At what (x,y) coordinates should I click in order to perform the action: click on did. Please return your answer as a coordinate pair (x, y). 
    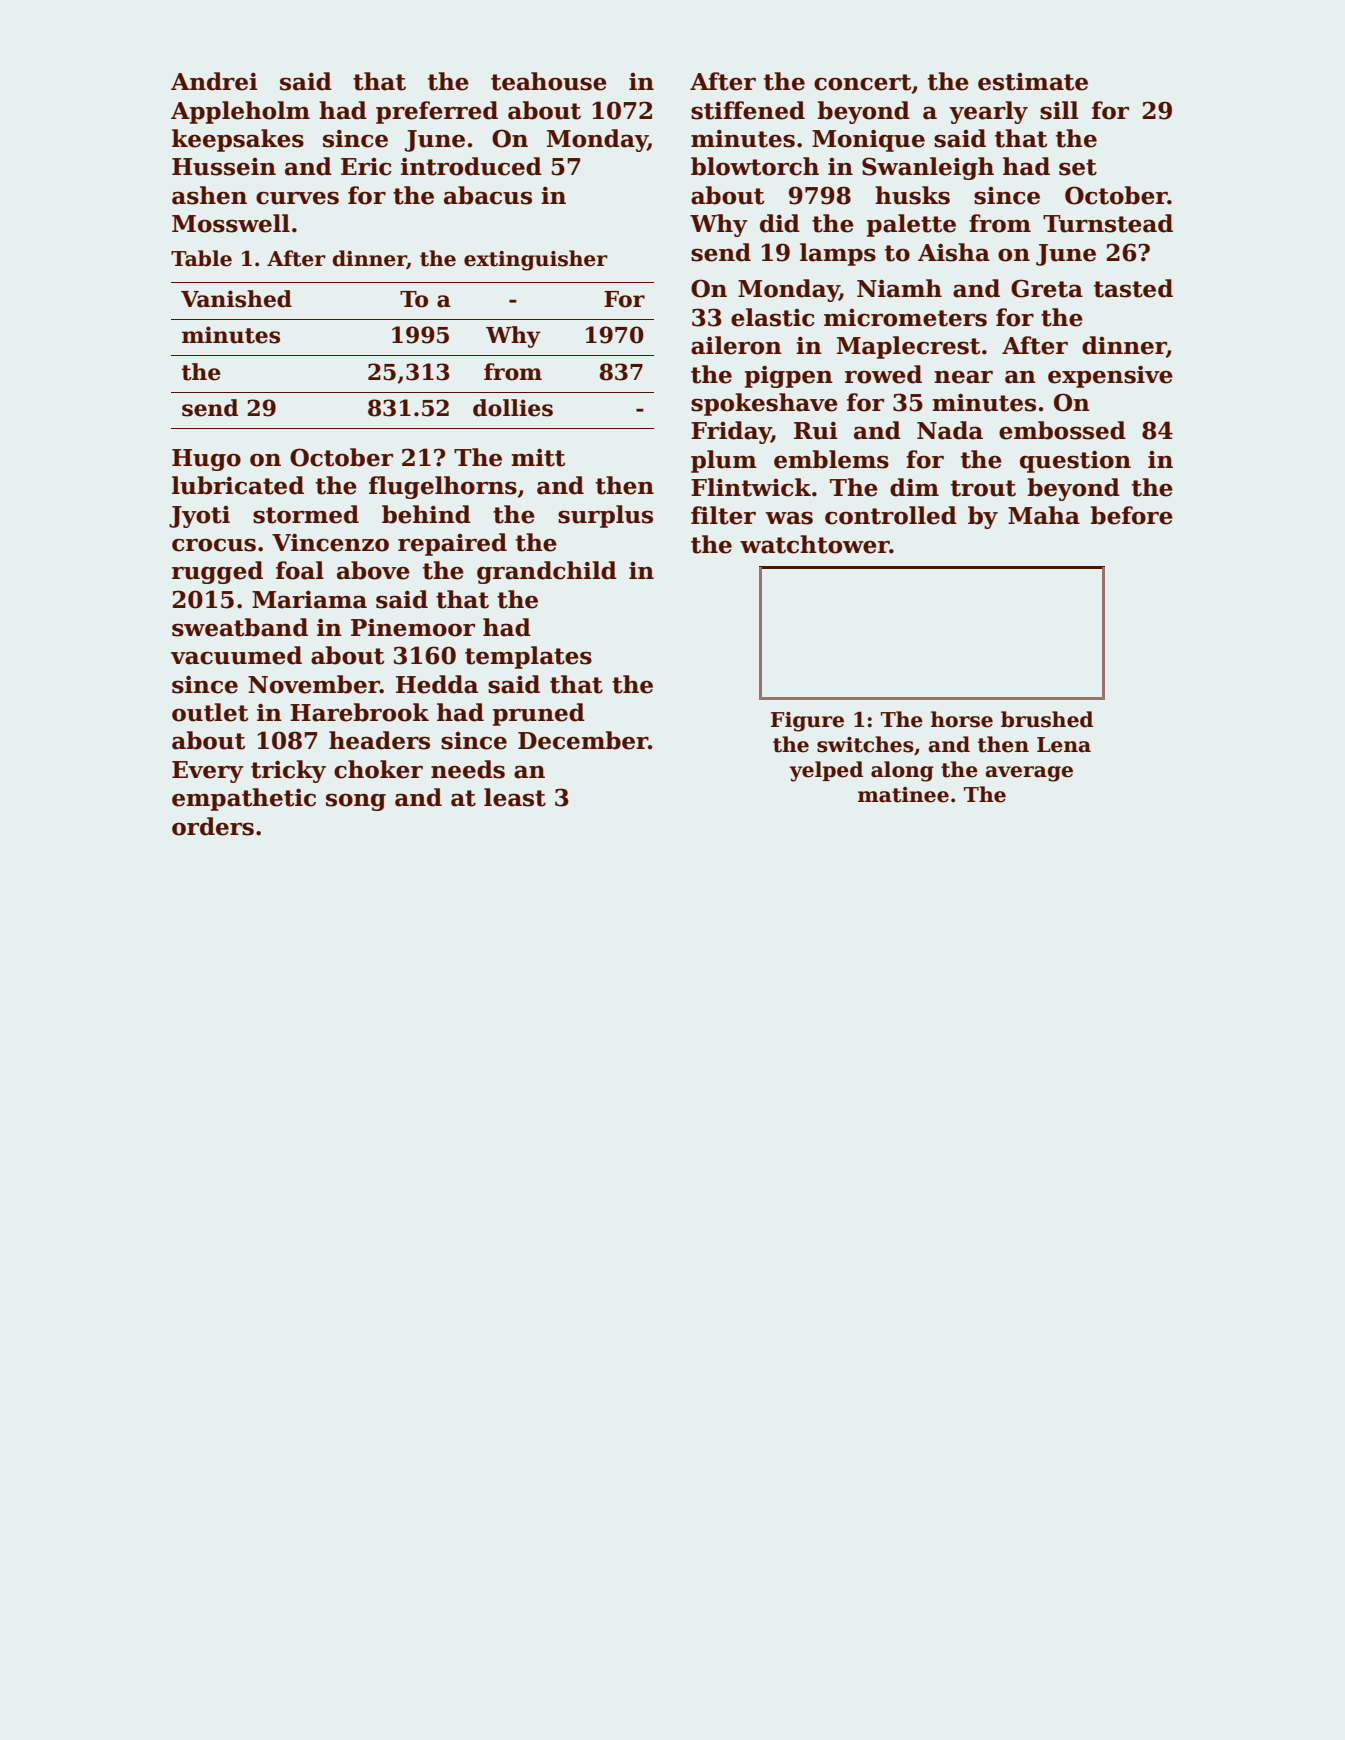
    Looking at the image, I should click on (780, 223).
